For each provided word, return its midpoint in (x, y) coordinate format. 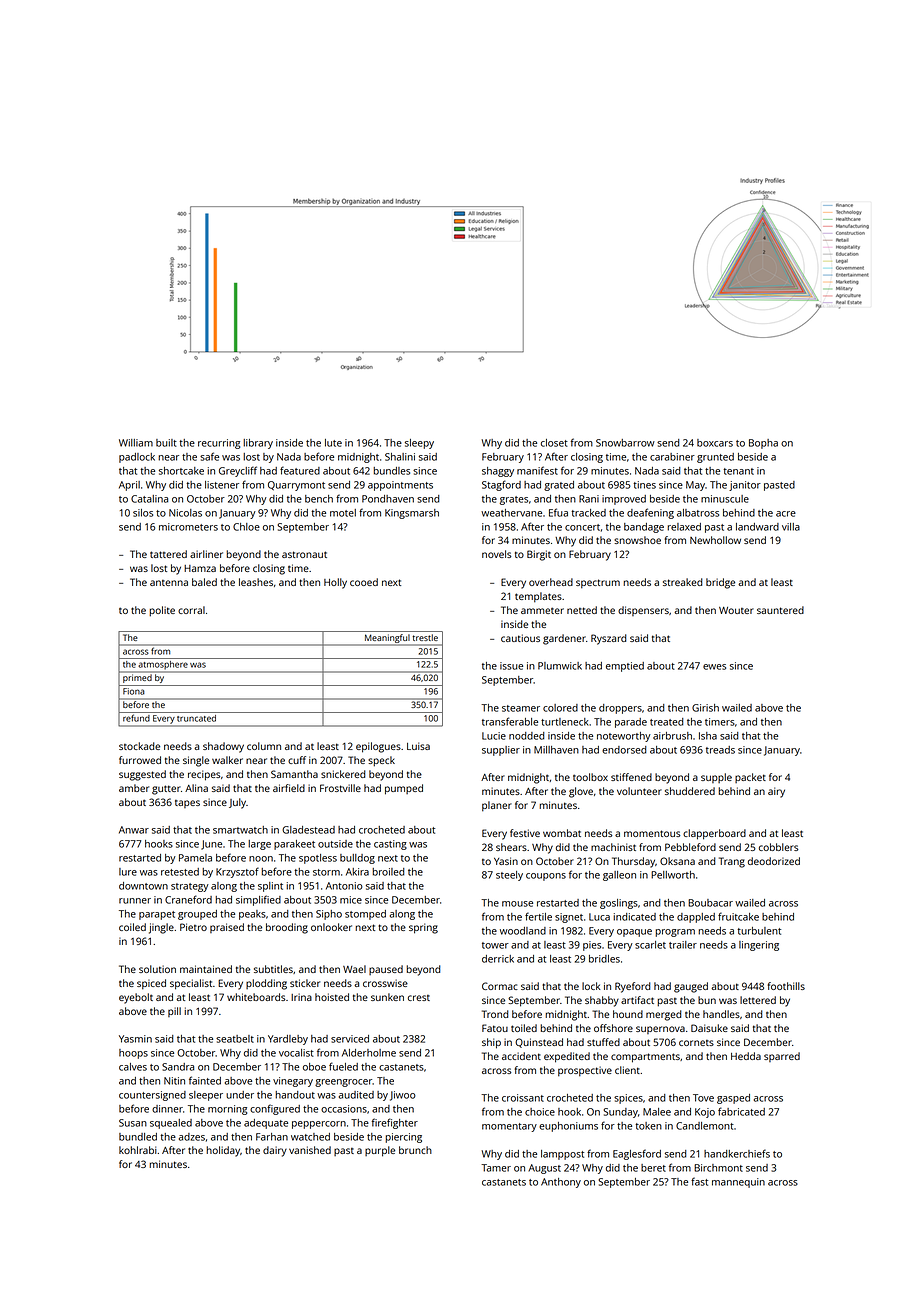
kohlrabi (138, 1150)
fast (699, 1181)
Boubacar (710, 903)
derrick (498, 959)
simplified (258, 900)
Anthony (561, 1183)
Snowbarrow (625, 443)
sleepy (419, 444)
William (136, 443)
